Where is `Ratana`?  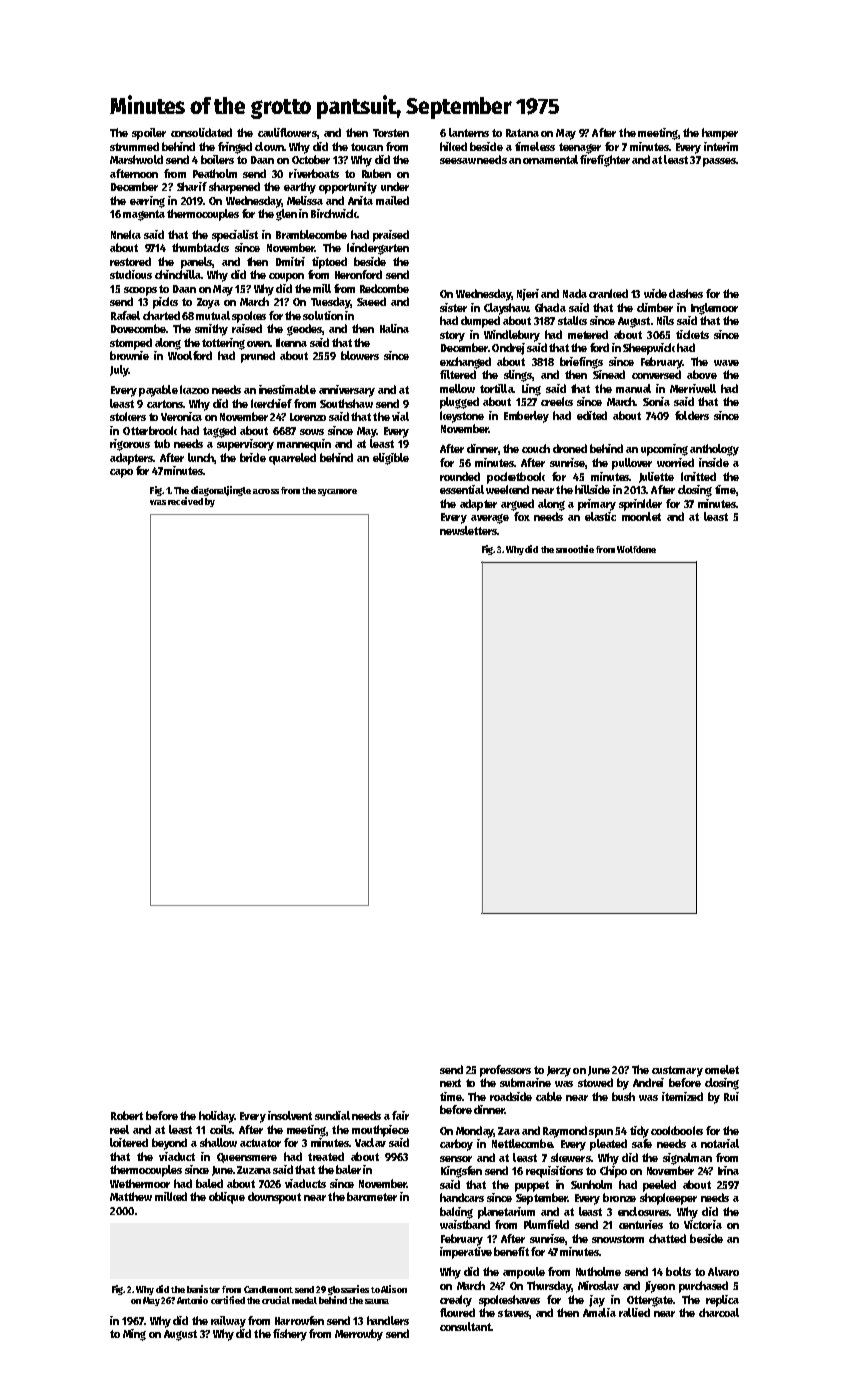 Ratana is located at coordinates (522, 133).
